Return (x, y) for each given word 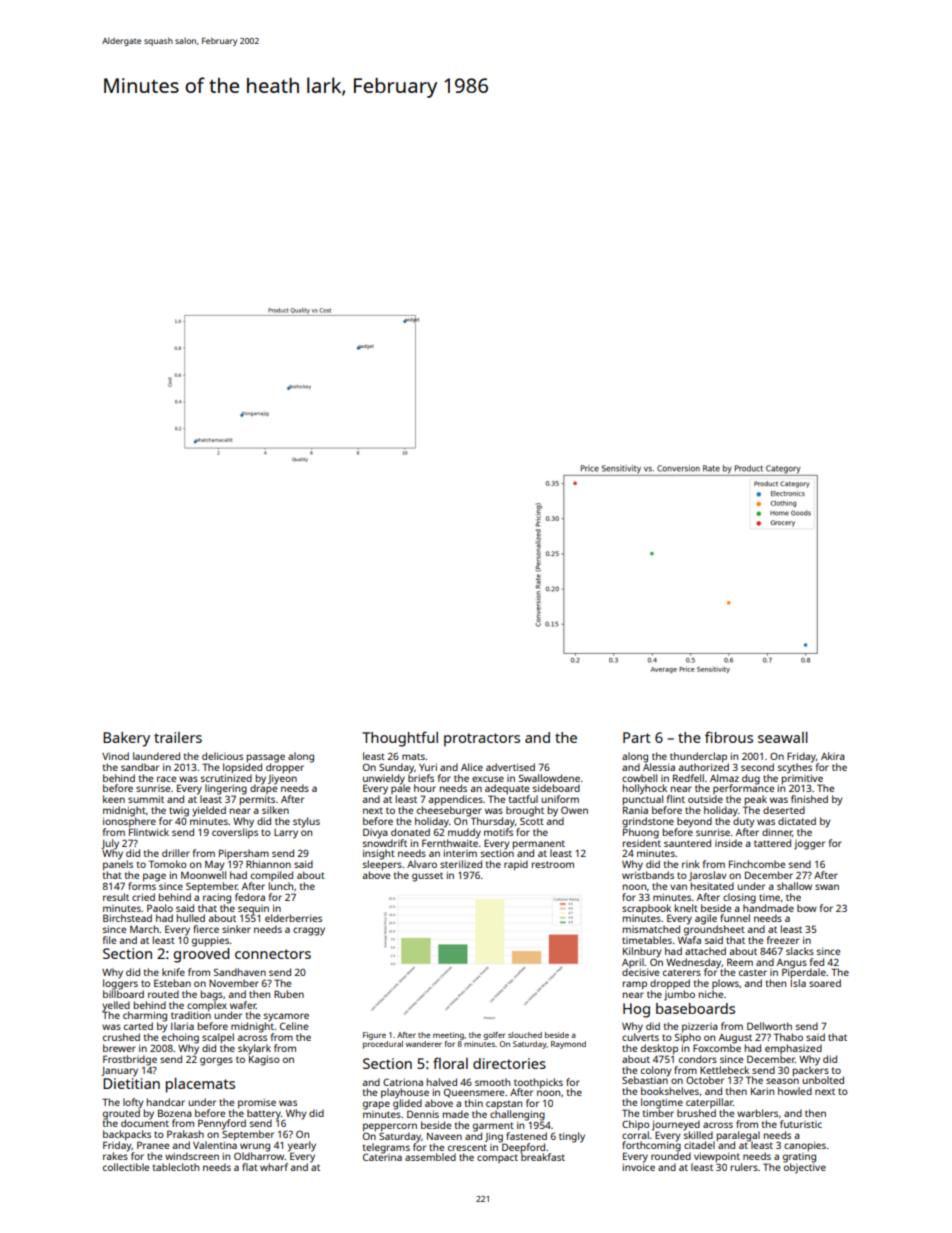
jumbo (679, 995)
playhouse (405, 1093)
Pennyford (222, 1124)
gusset (427, 877)
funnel (735, 918)
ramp (635, 985)
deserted (784, 810)
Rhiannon (268, 864)
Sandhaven (240, 972)
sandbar (140, 767)
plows (725, 984)
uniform (560, 799)
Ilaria (182, 1026)
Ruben (289, 994)
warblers (757, 1113)
